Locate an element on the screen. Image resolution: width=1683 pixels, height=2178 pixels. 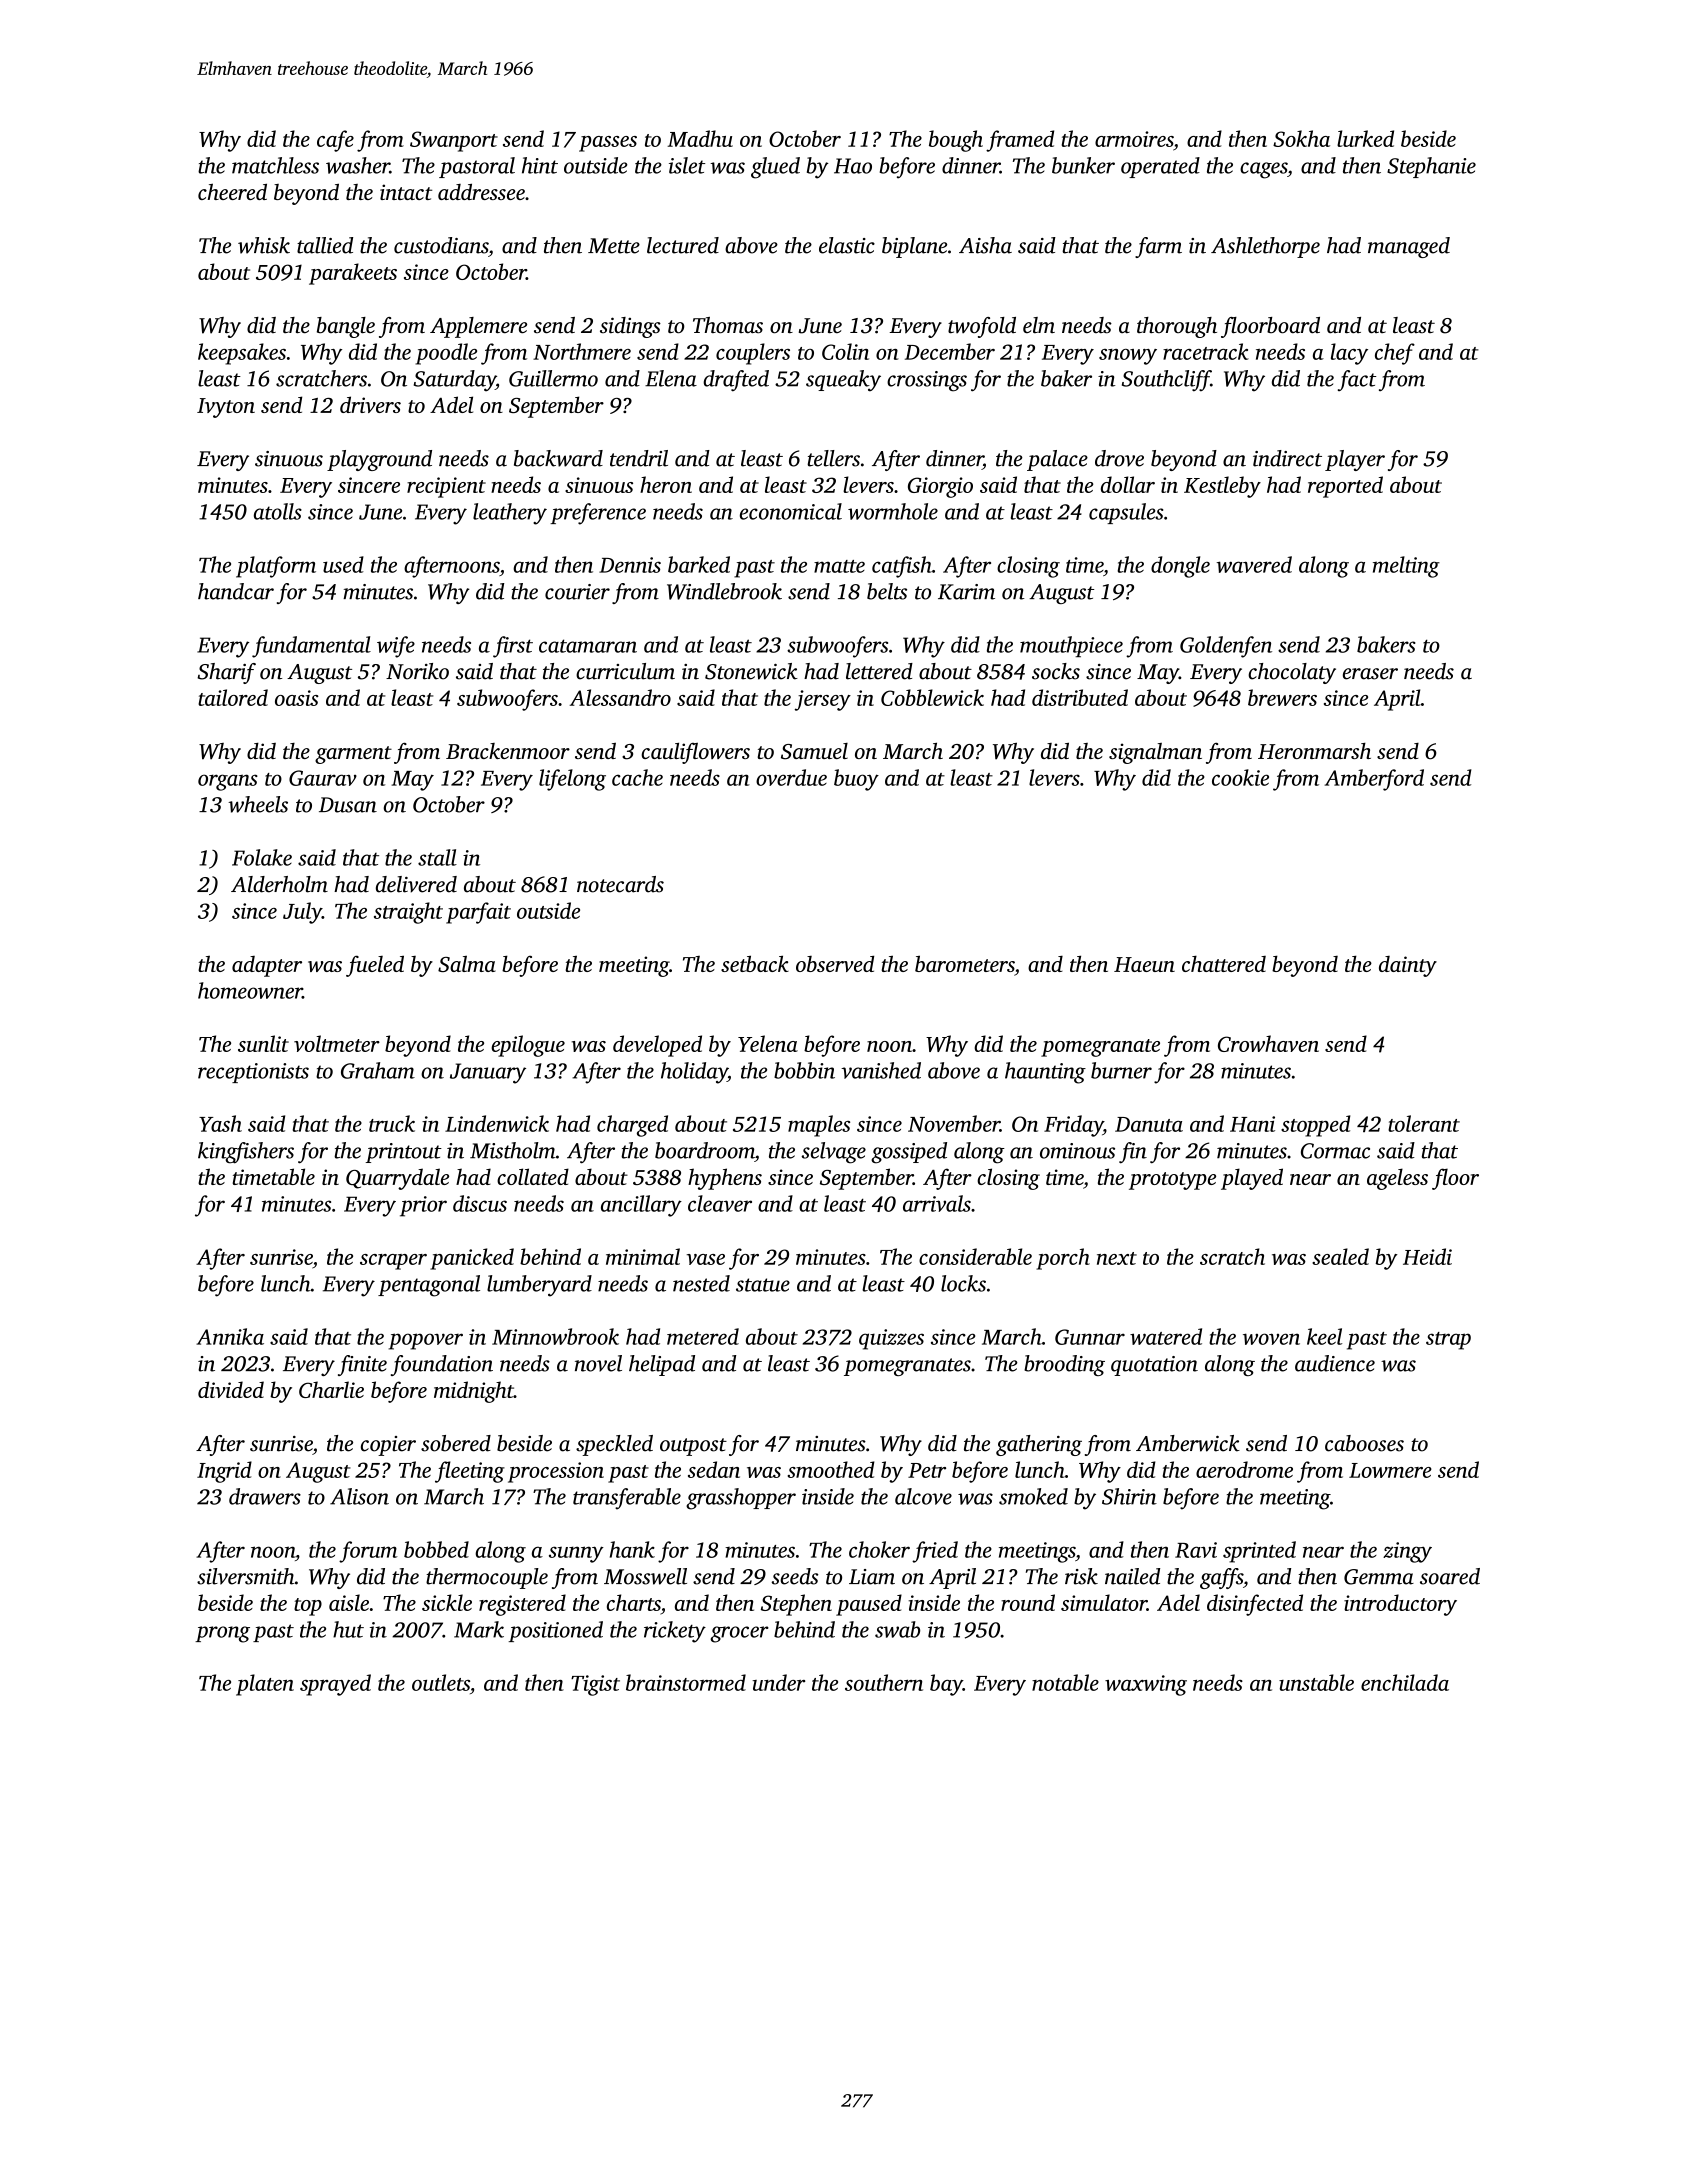
tolerant is located at coordinates (1424, 1123).
